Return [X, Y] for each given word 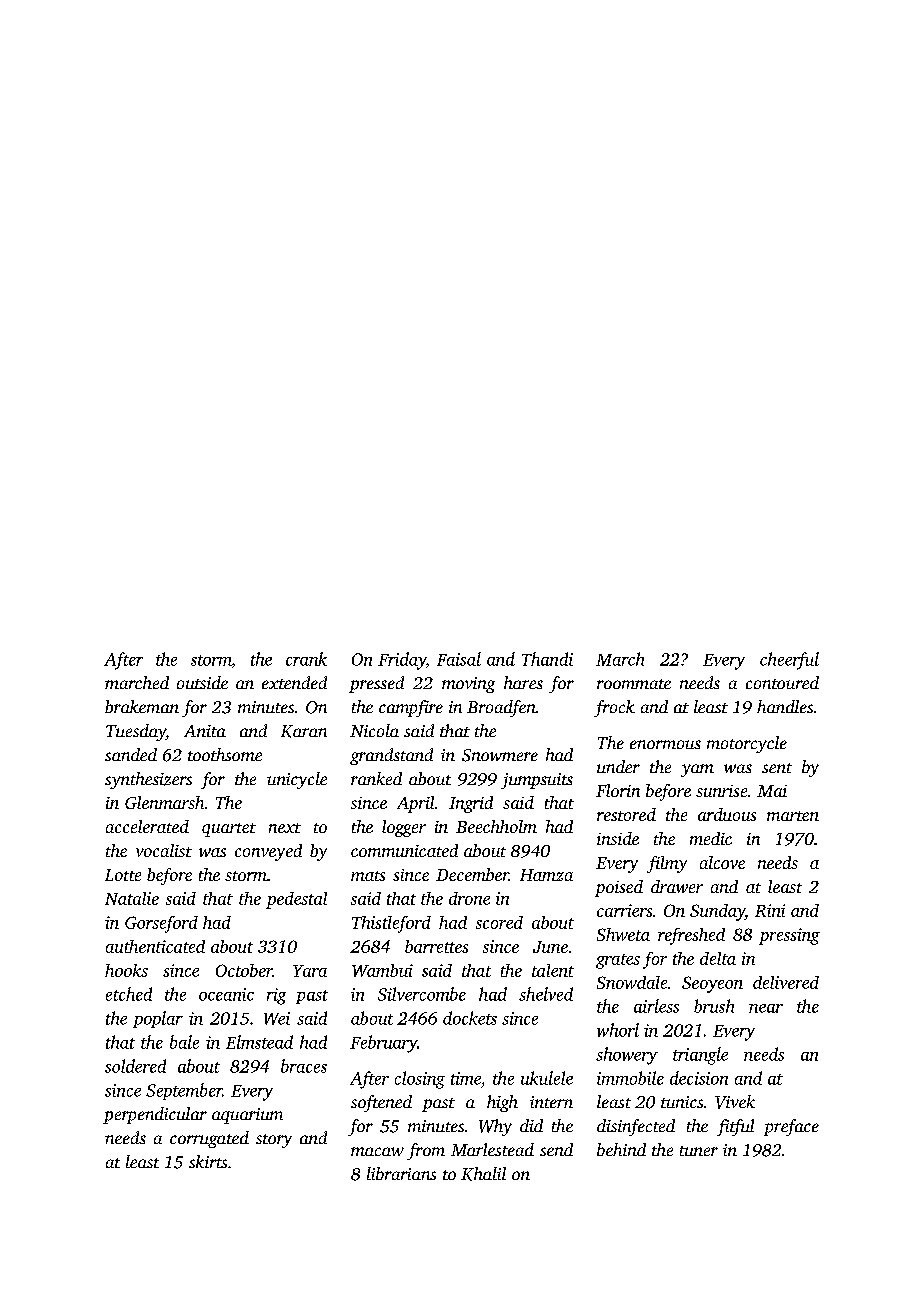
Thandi [547, 659]
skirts [208, 1161]
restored [626, 814]
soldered [135, 1066]
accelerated [147, 826]
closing [420, 1080]
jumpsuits [537, 781]
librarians [401, 1173]
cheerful [789, 661]
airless [656, 1006]
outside [202, 682]
